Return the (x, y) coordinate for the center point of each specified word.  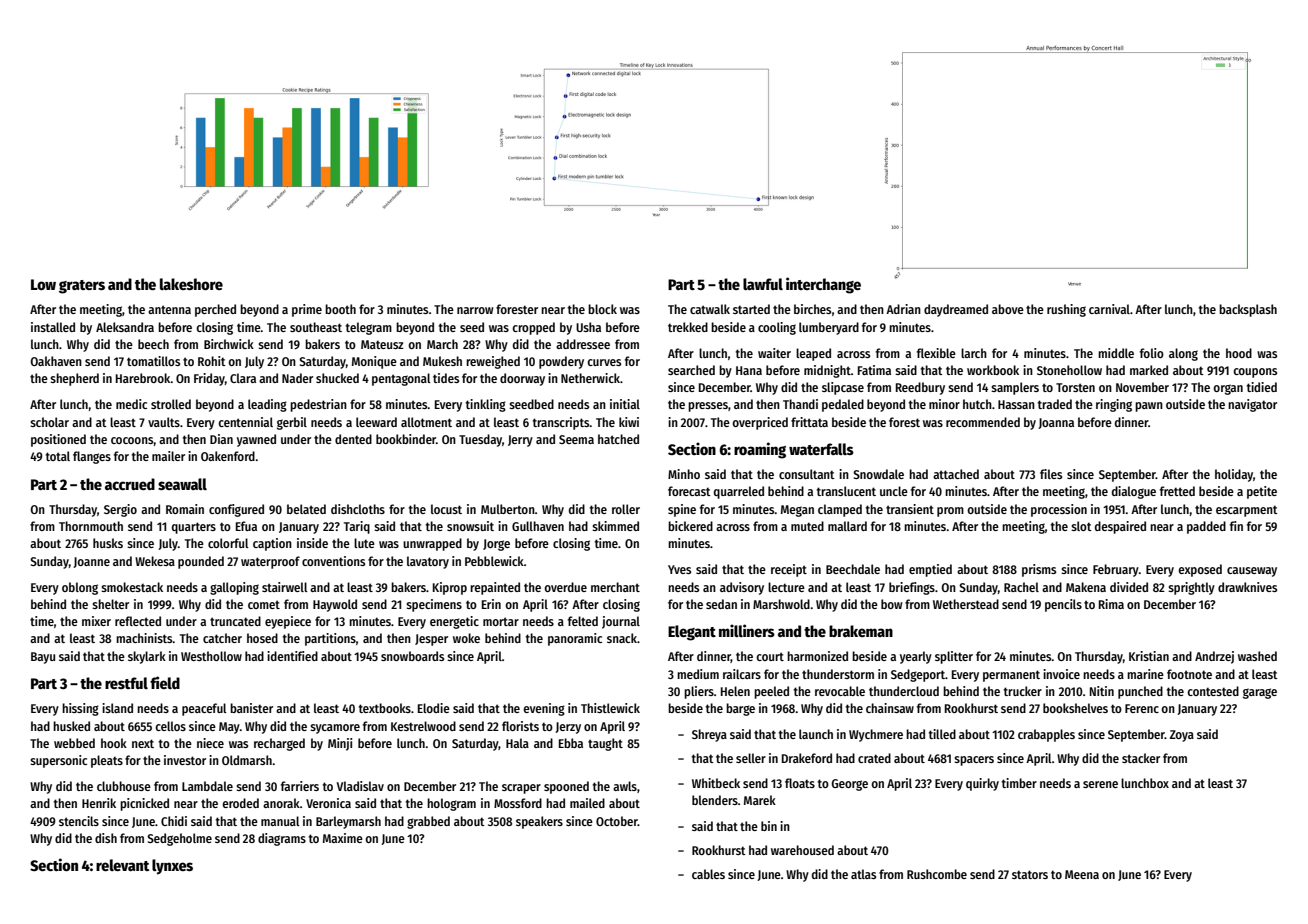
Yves (679, 569)
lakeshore (191, 284)
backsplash (1248, 310)
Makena (1086, 587)
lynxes (172, 867)
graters (82, 287)
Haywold (335, 605)
